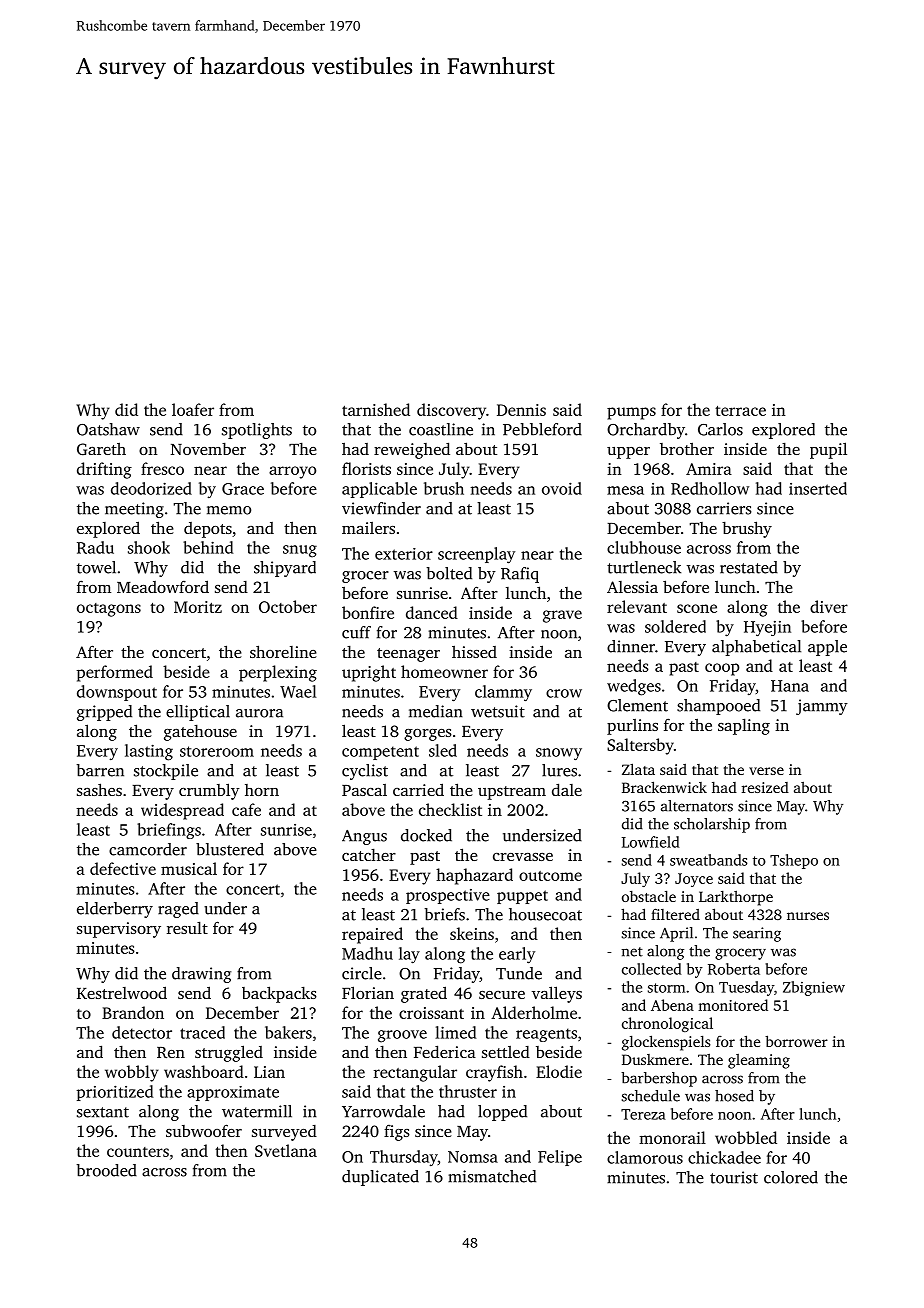 The width and height of the screenshot is (924, 1308). Describe the element at coordinates (397, 1133) in the screenshot. I see `figs` at that location.
